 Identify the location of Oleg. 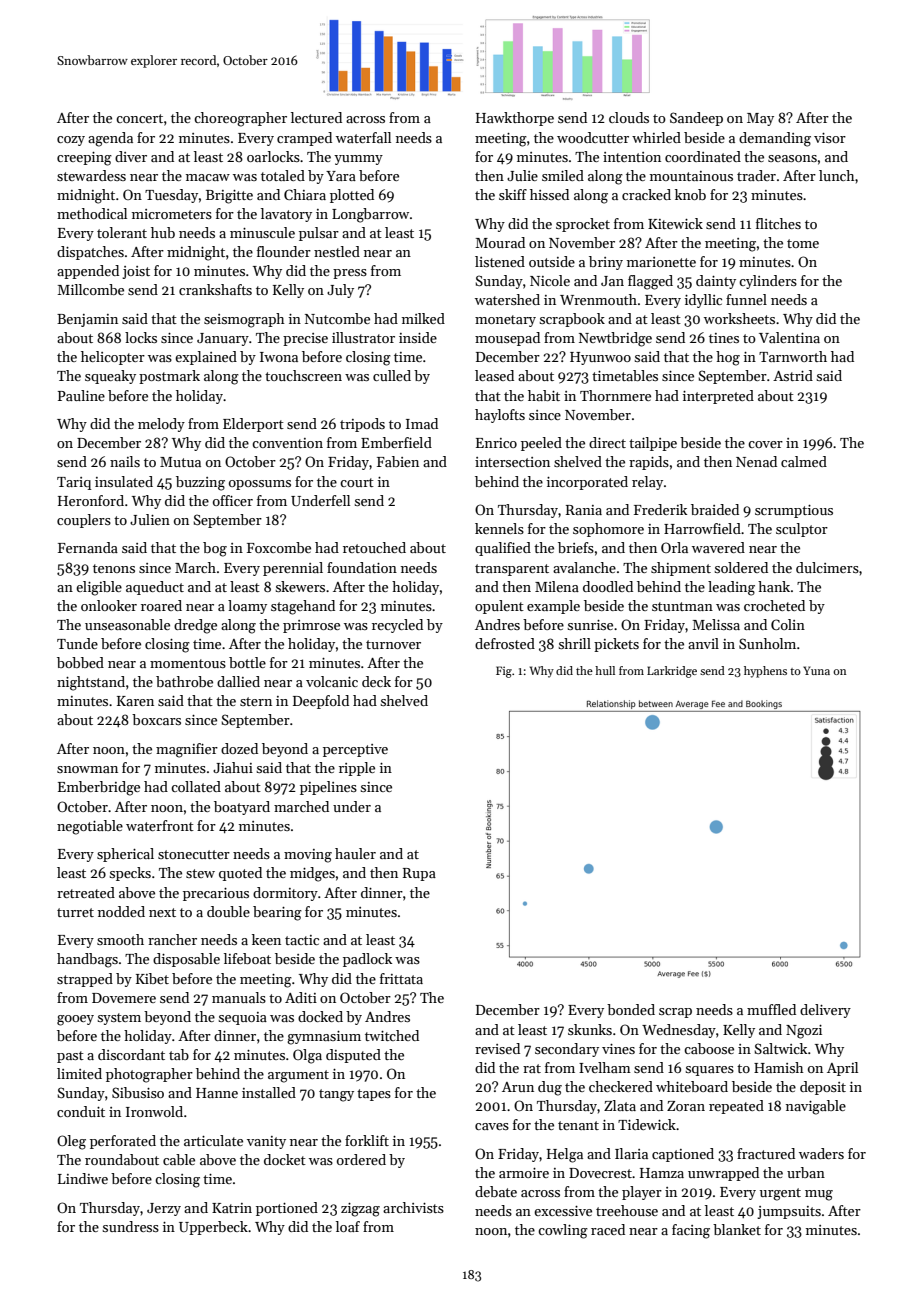
(71, 1142).
